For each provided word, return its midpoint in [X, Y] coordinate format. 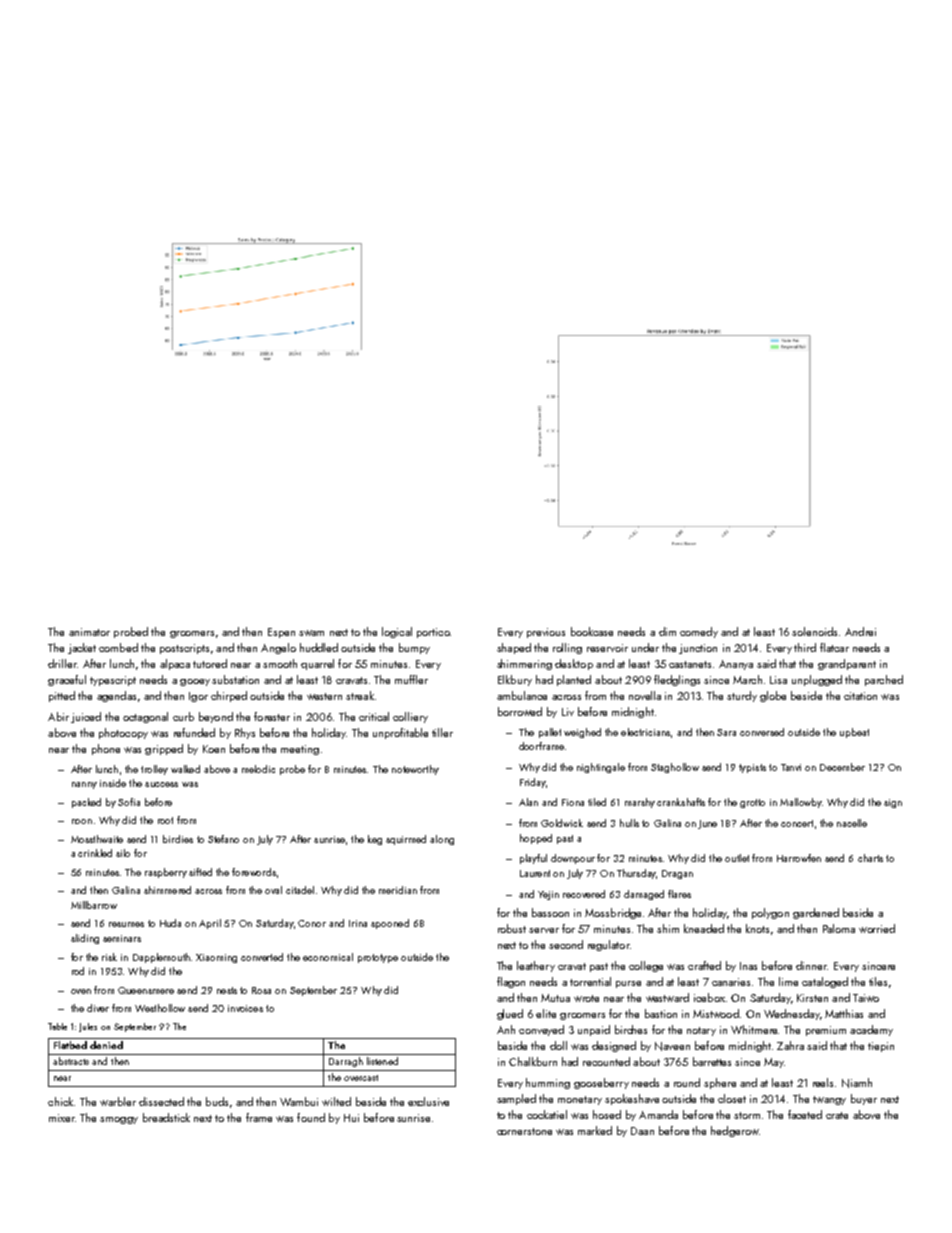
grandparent [847, 664]
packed [86, 803]
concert [797, 823]
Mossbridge [613, 913]
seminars [122, 938]
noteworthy [415, 770]
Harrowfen [799, 858]
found [311, 1117]
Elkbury [515, 680]
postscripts [184, 649]
